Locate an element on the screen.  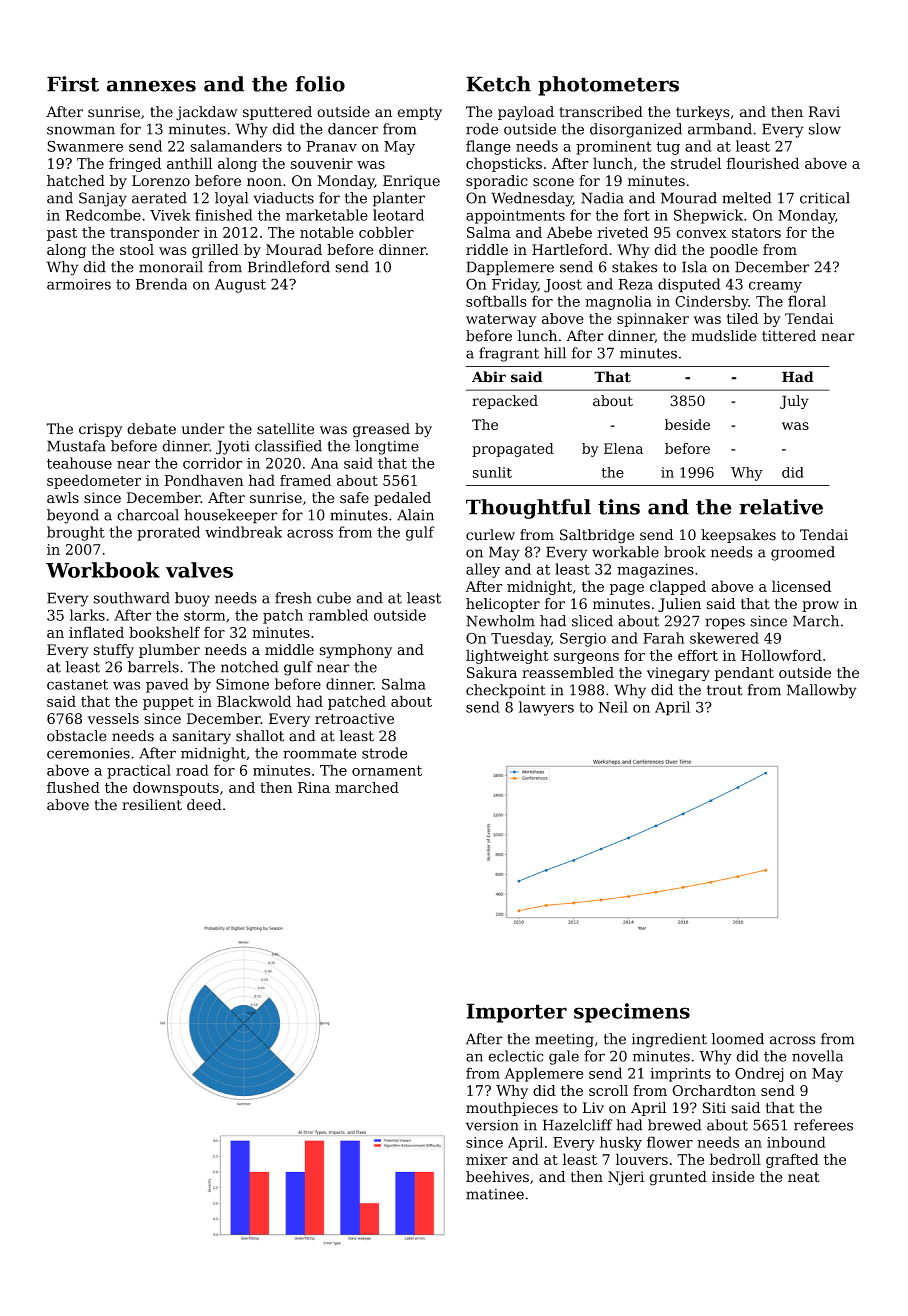
brought is located at coordinates (76, 533).
